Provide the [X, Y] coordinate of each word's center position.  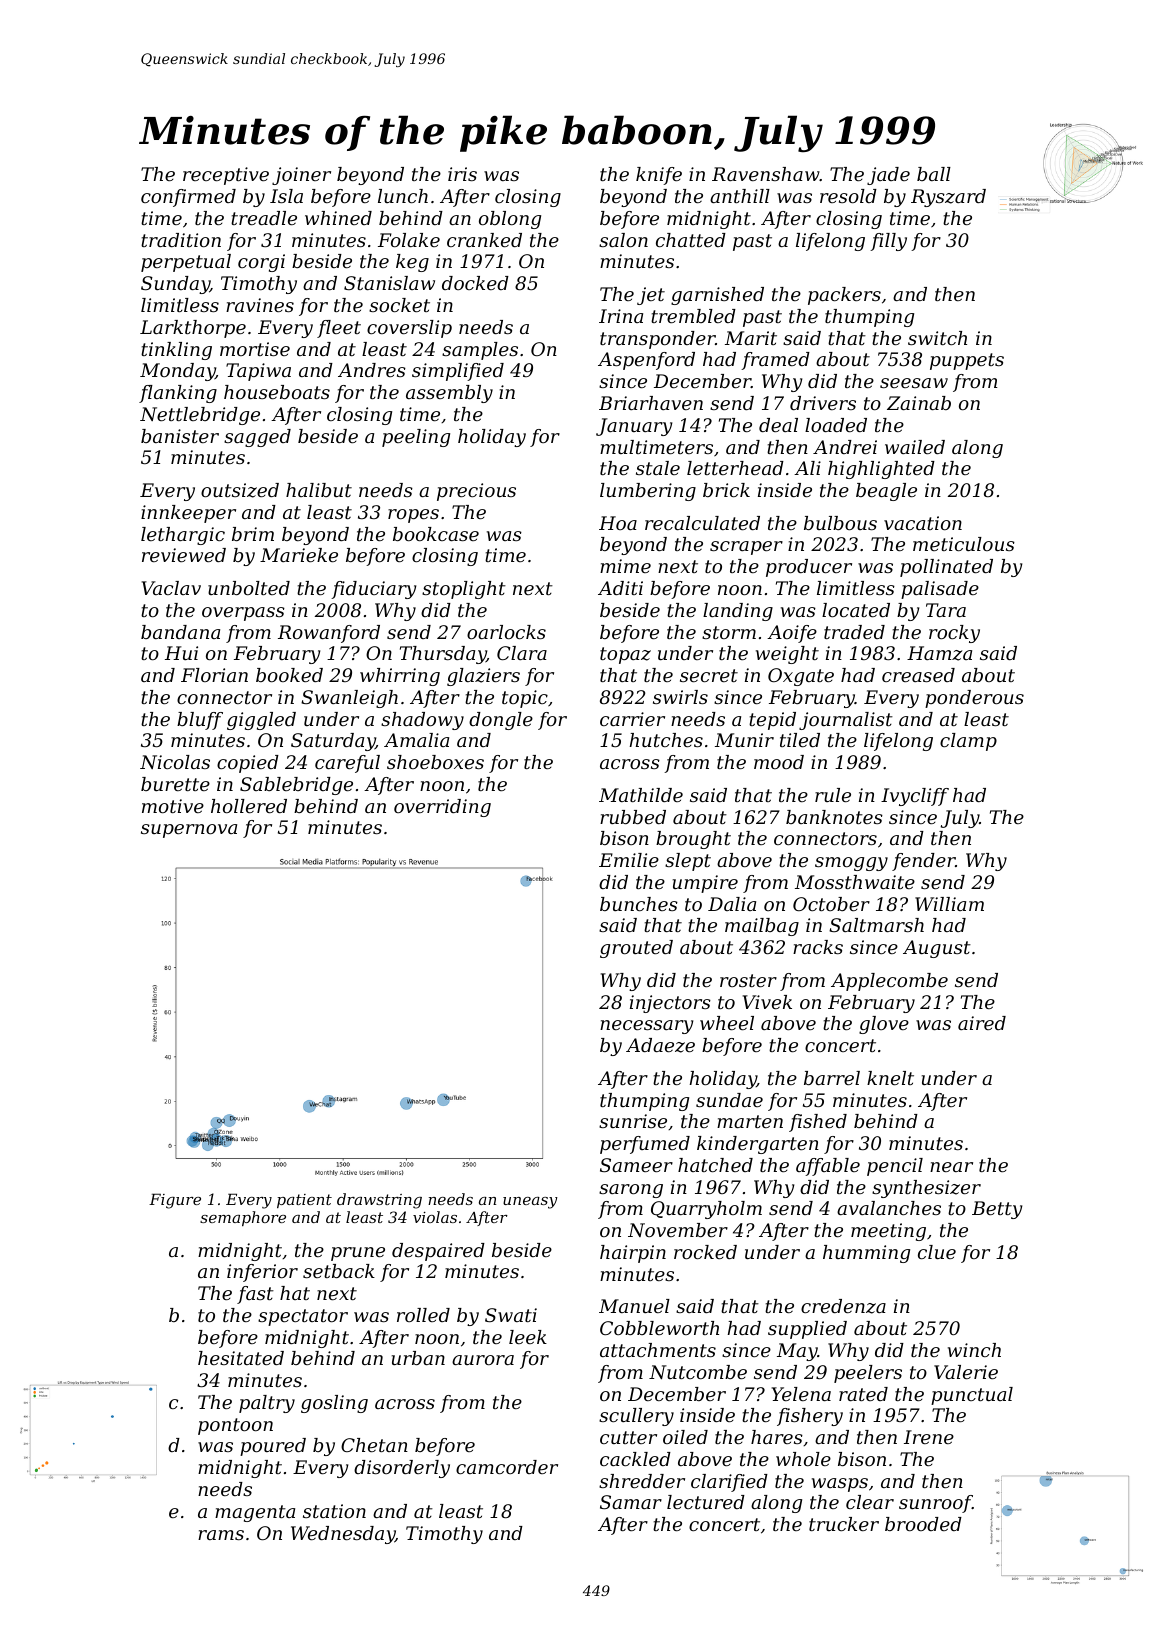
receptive [226, 176]
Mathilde [641, 795]
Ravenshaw [766, 174]
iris [462, 174]
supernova [189, 831]
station [334, 1511]
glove [884, 1025]
